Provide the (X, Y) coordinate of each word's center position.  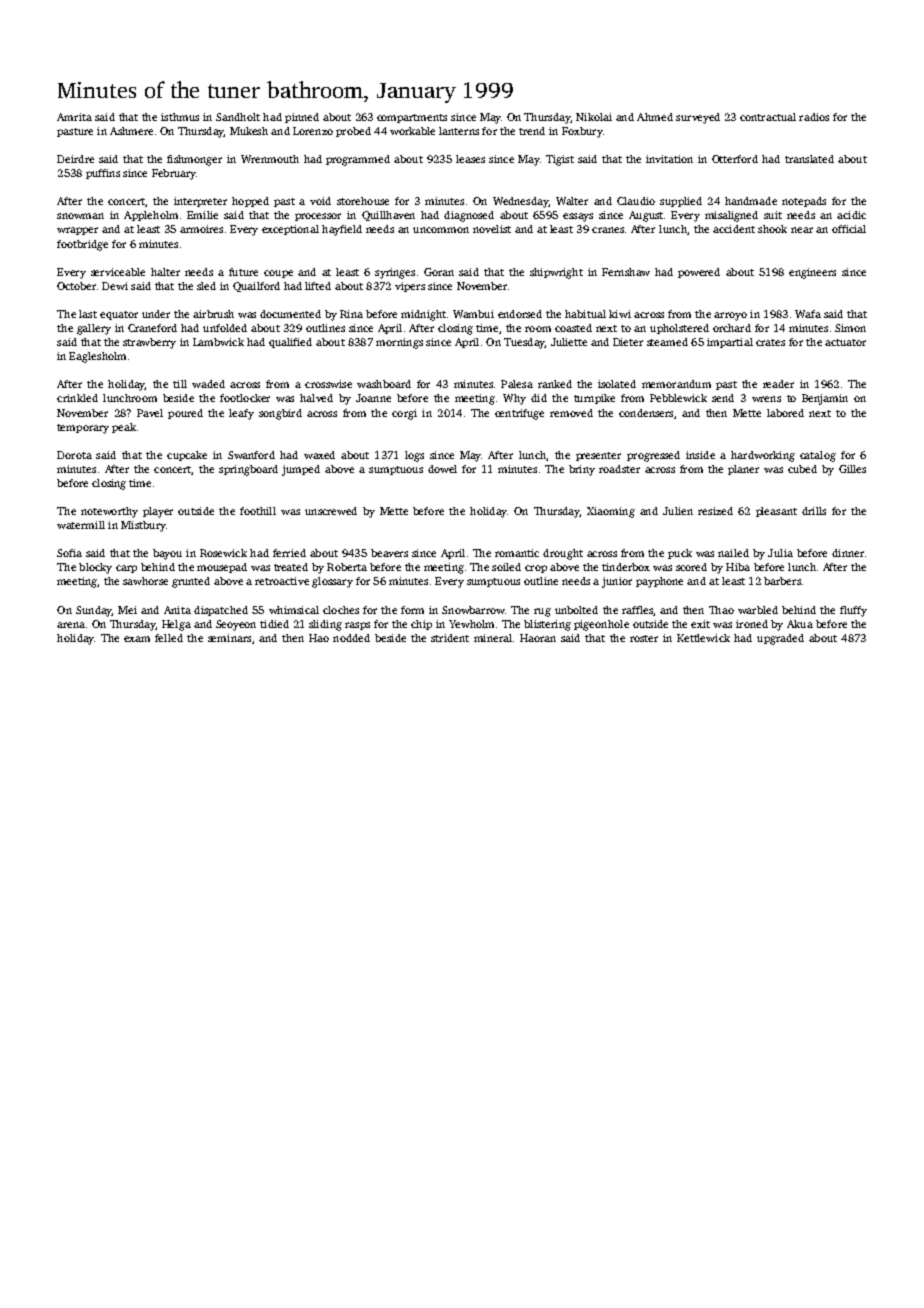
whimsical (294, 610)
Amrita (74, 117)
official (849, 229)
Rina (351, 314)
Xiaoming (611, 512)
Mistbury (143, 526)
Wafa (808, 314)
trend (532, 131)
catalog (818, 456)
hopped (250, 202)
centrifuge (519, 414)
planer (743, 470)
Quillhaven (388, 216)
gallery (94, 329)
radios (814, 117)
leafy (241, 414)
